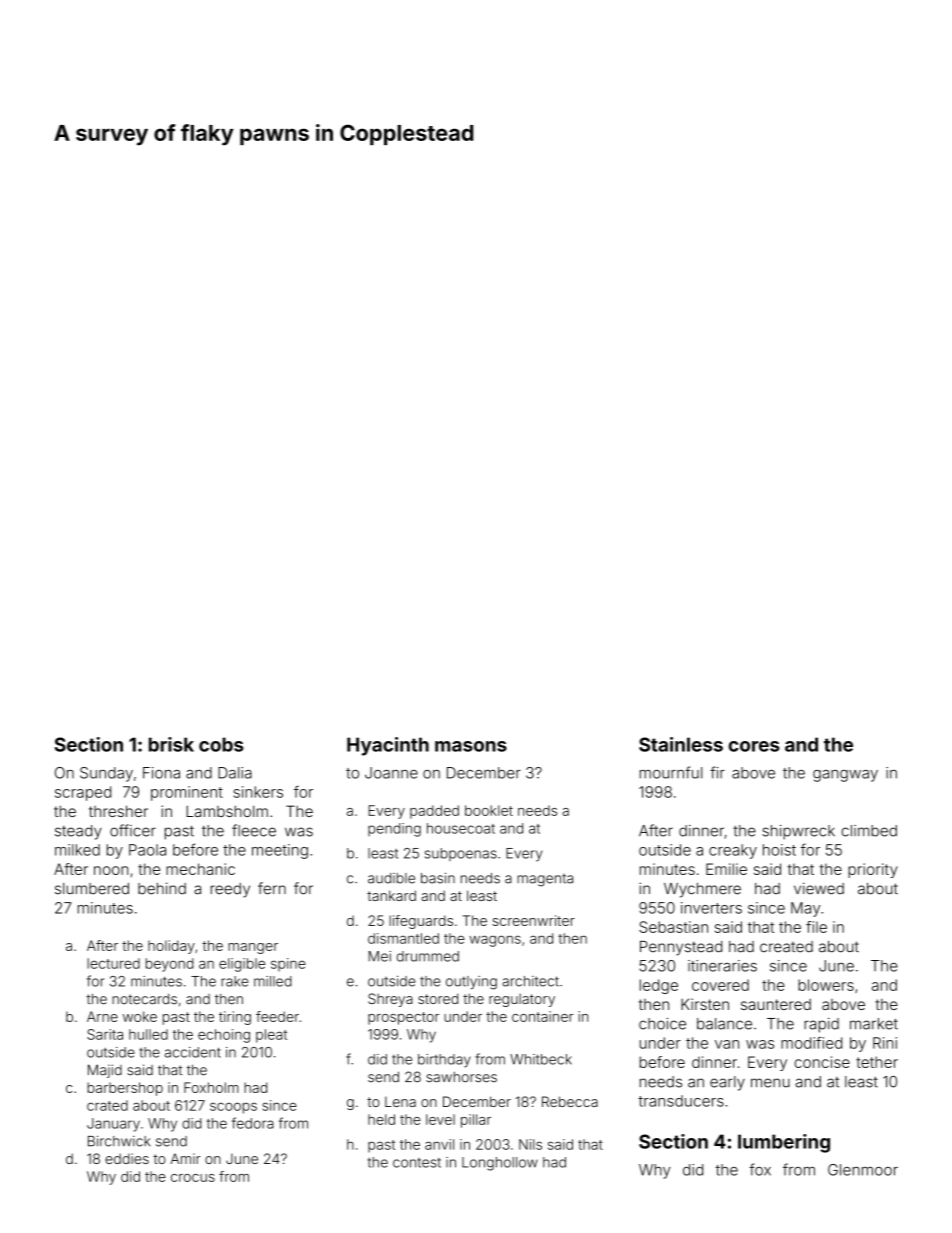 The image size is (952, 1233). What do you see at coordinates (845, 776) in the screenshot?
I see `gangway` at bounding box center [845, 776].
